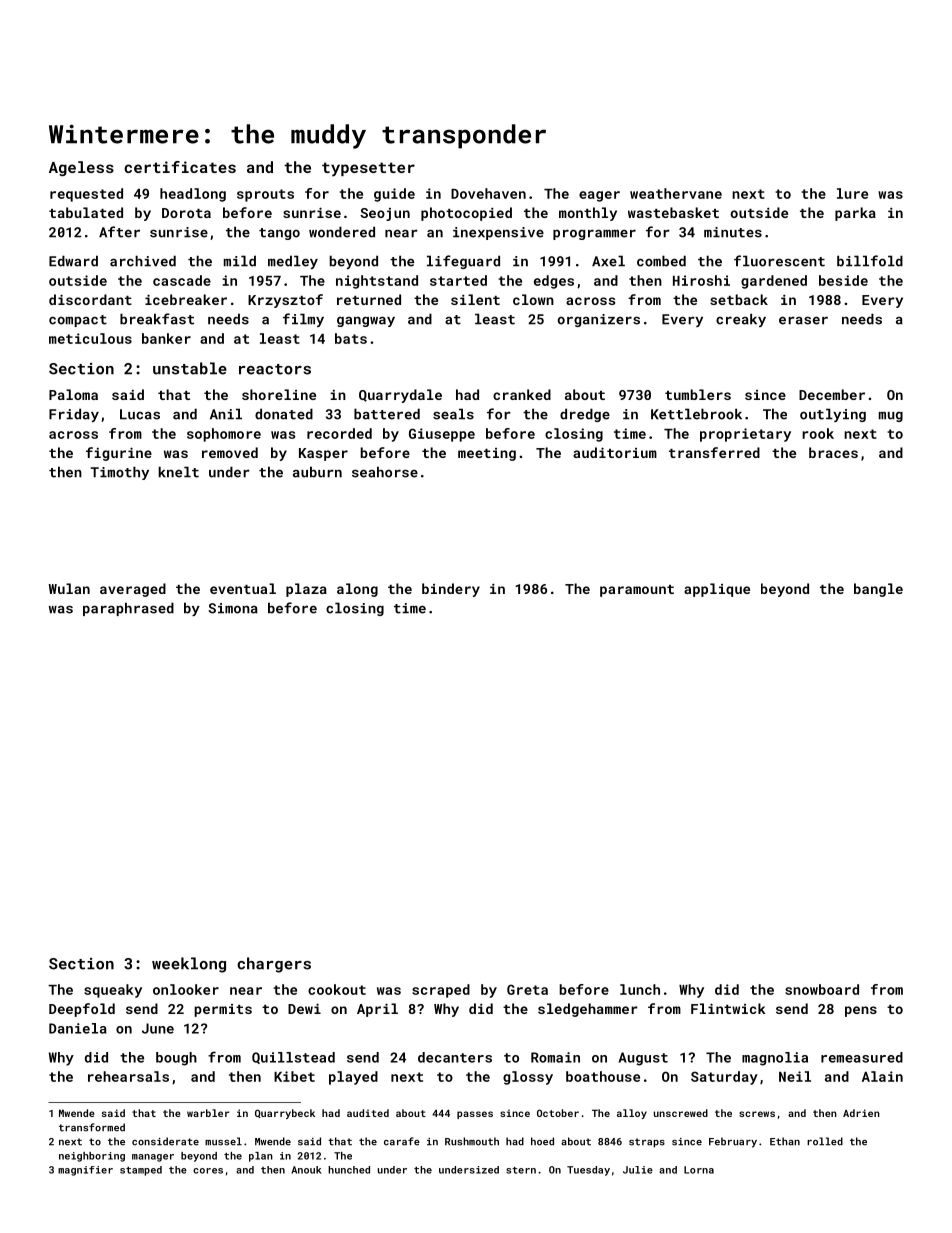  Describe the element at coordinates (261, 1157) in the screenshot. I see `plan` at that location.
